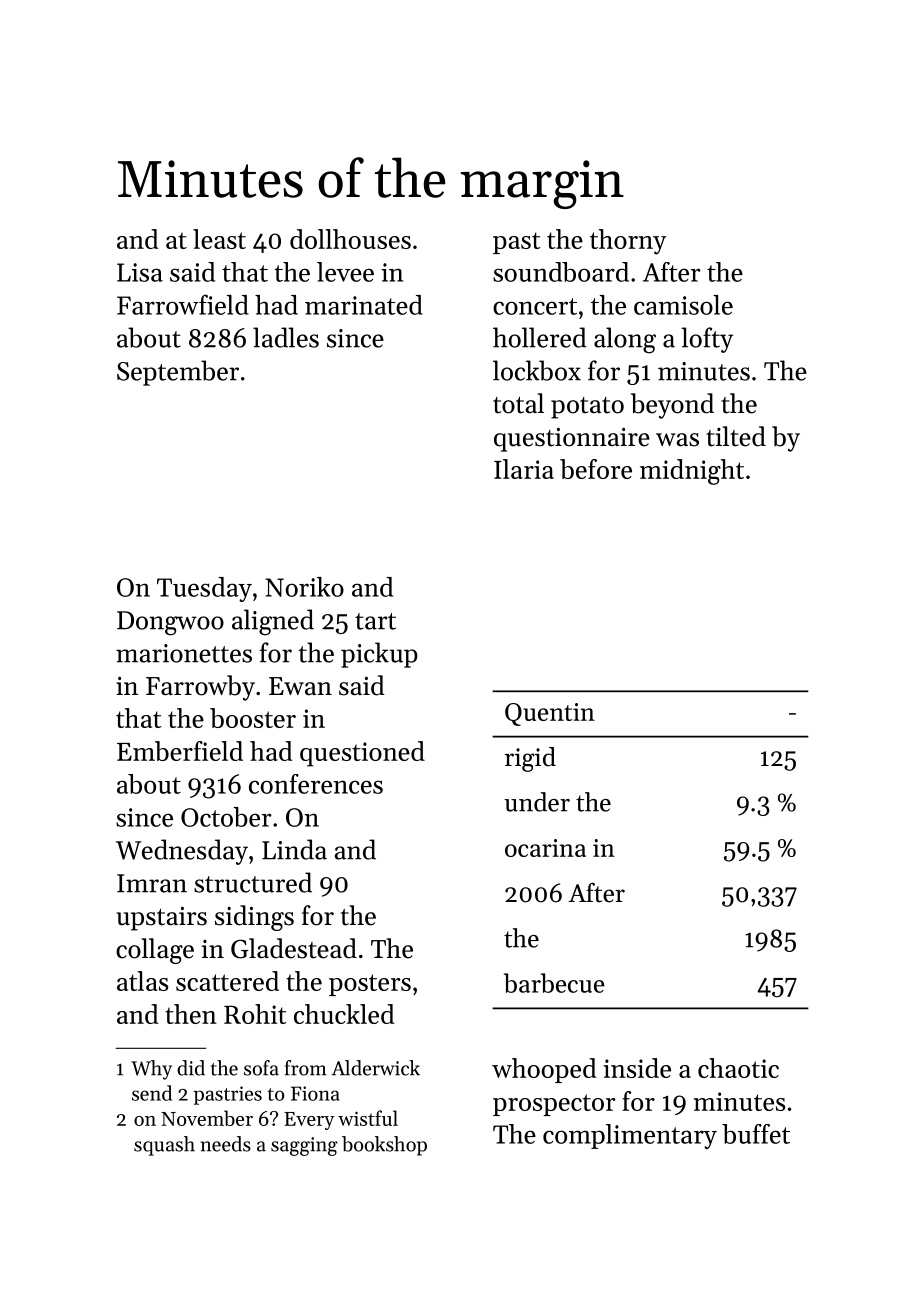  Describe the element at coordinates (142, 981) in the document. I see `atlas` at that location.
